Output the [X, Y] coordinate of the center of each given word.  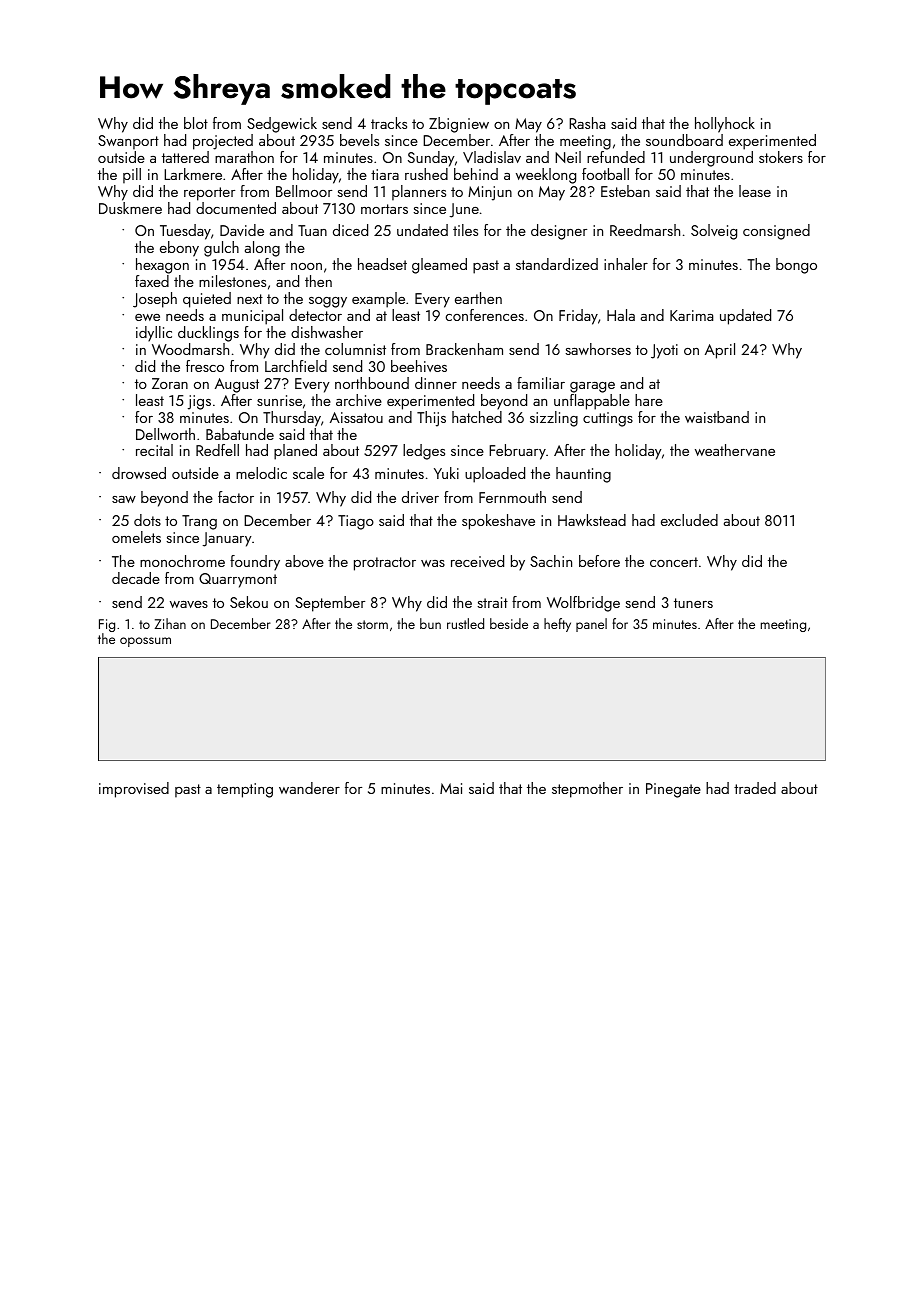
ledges [424, 452]
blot [196, 123]
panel [591, 625]
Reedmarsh [645, 230]
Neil [568, 157]
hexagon [162, 266]
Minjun [490, 193]
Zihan [170, 623]
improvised [134, 790]
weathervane [735, 450]
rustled [465, 623]
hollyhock [725, 125]
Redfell [217, 450]
